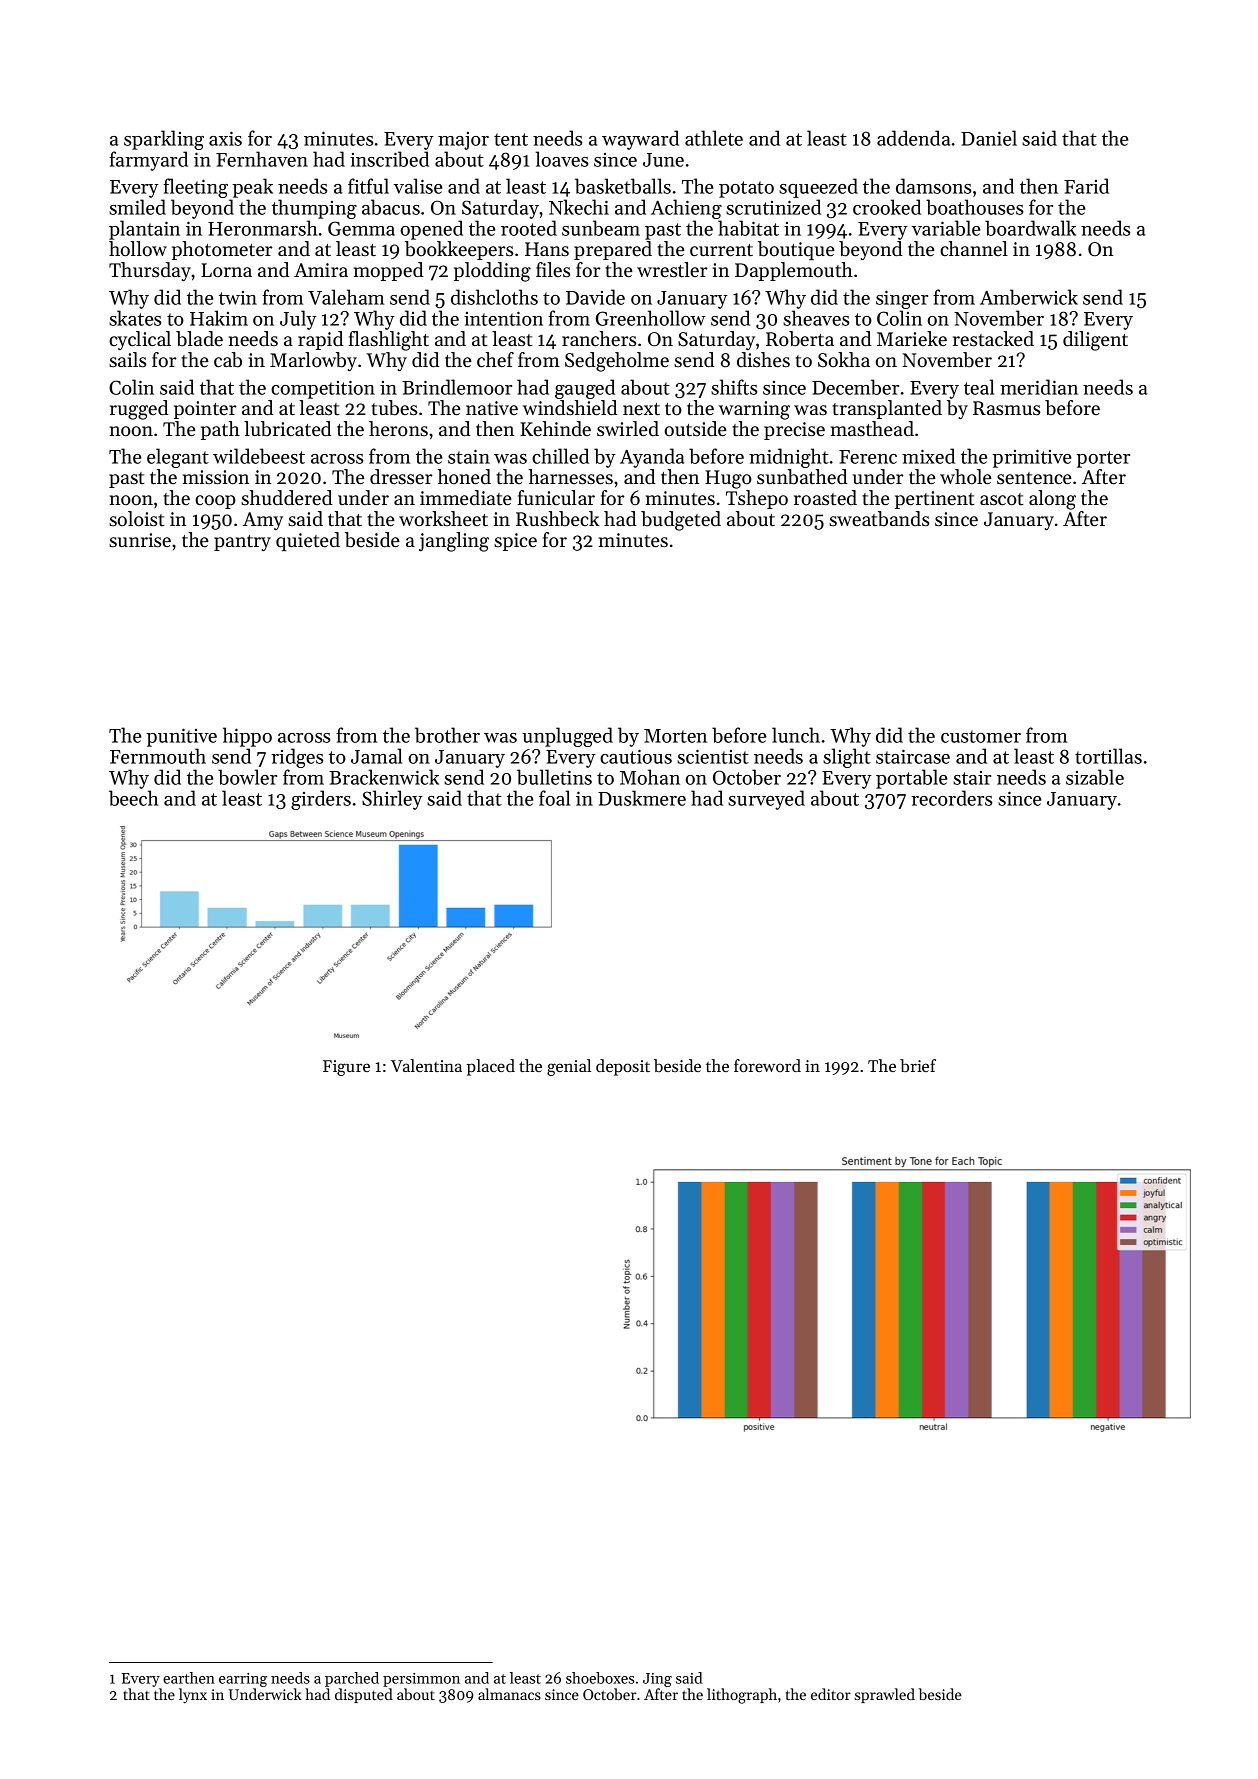 This document has width=1258, height=1779. What do you see at coordinates (554, 777) in the document?
I see `bulletins` at bounding box center [554, 777].
